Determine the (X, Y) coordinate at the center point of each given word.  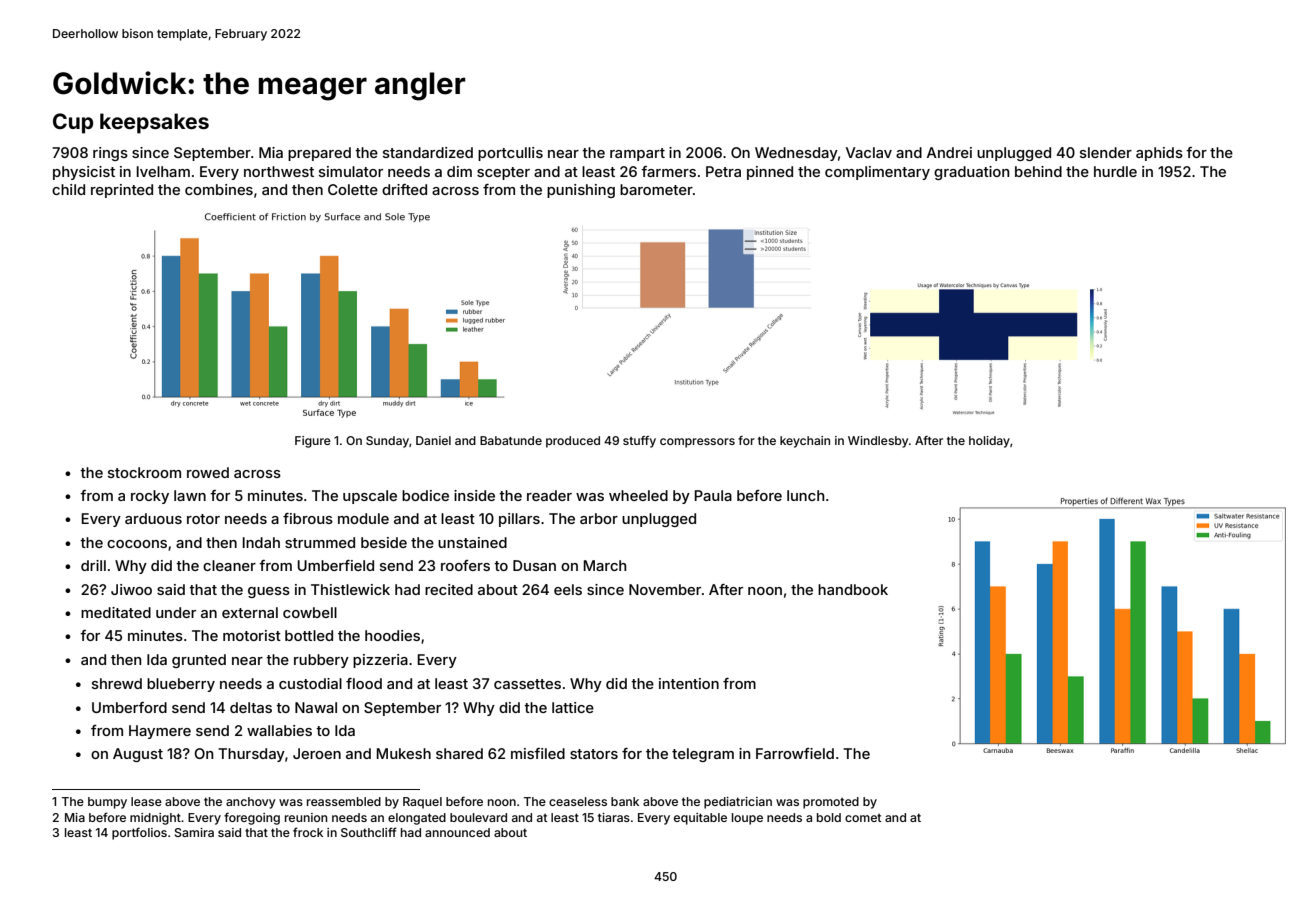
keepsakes (154, 123)
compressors (697, 443)
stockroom (144, 472)
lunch (805, 495)
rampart (637, 154)
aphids (1159, 154)
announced (457, 832)
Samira (194, 832)
